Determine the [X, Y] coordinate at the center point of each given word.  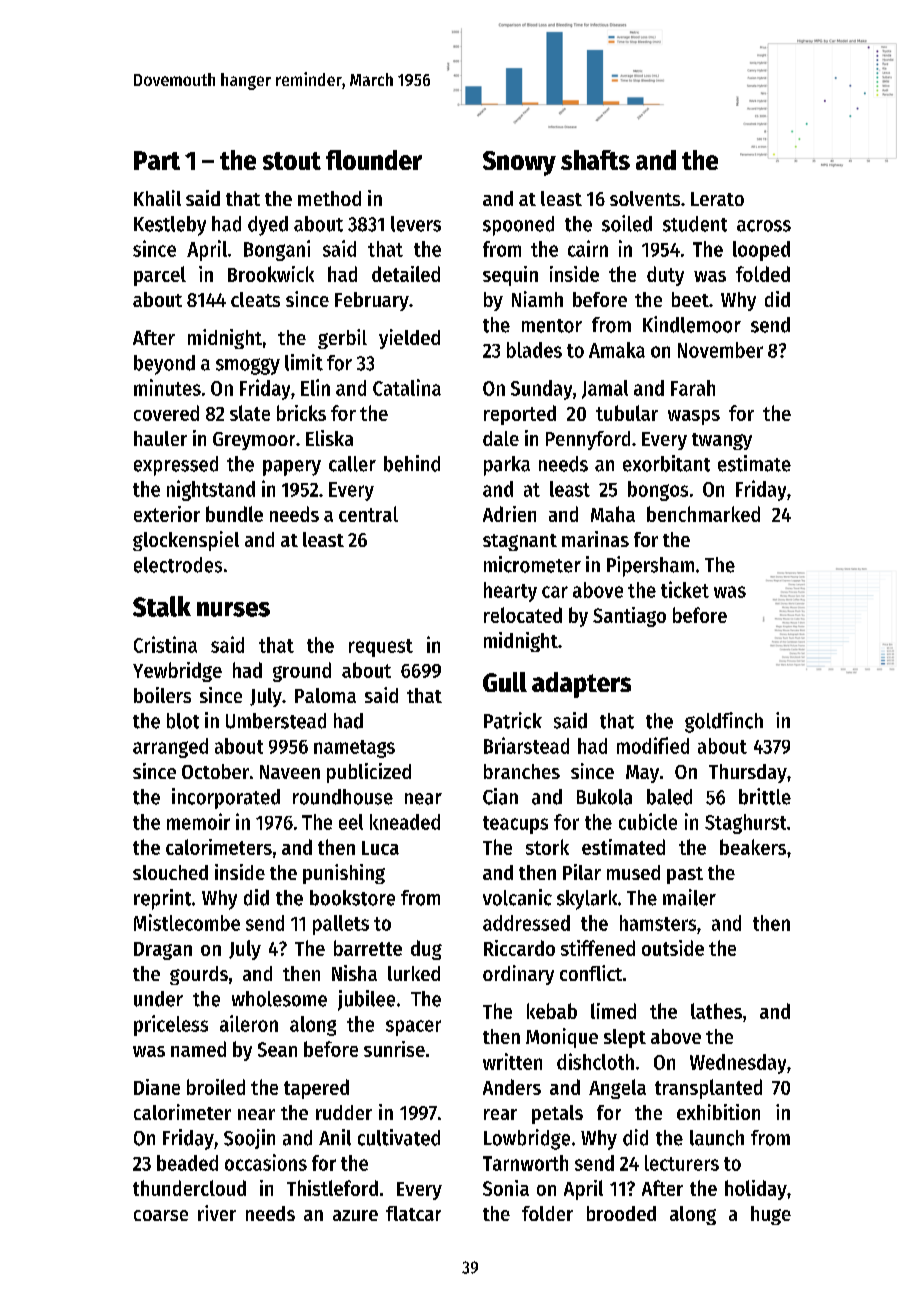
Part [157, 160]
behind [412, 463]
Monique [562, 1038]
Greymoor [254, 441]
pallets [341, 925]
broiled [216, 1087]
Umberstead [276, 721]
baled [669, 797]
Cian [500, 796]
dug [426, 950]
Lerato [717, 199]
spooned [518, 226]
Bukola [604, 797]
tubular [627, 413]
